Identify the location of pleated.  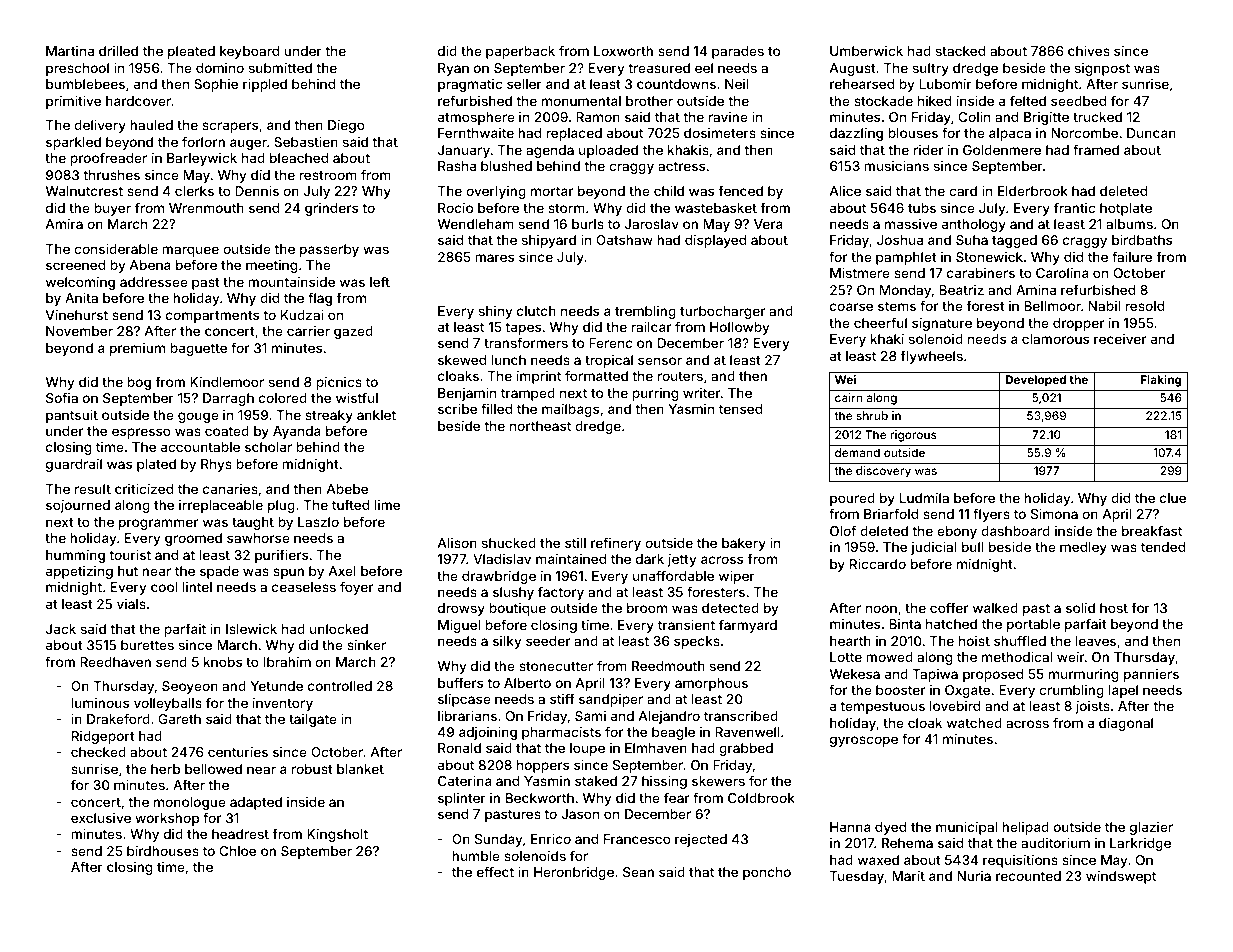
(191, 52).
